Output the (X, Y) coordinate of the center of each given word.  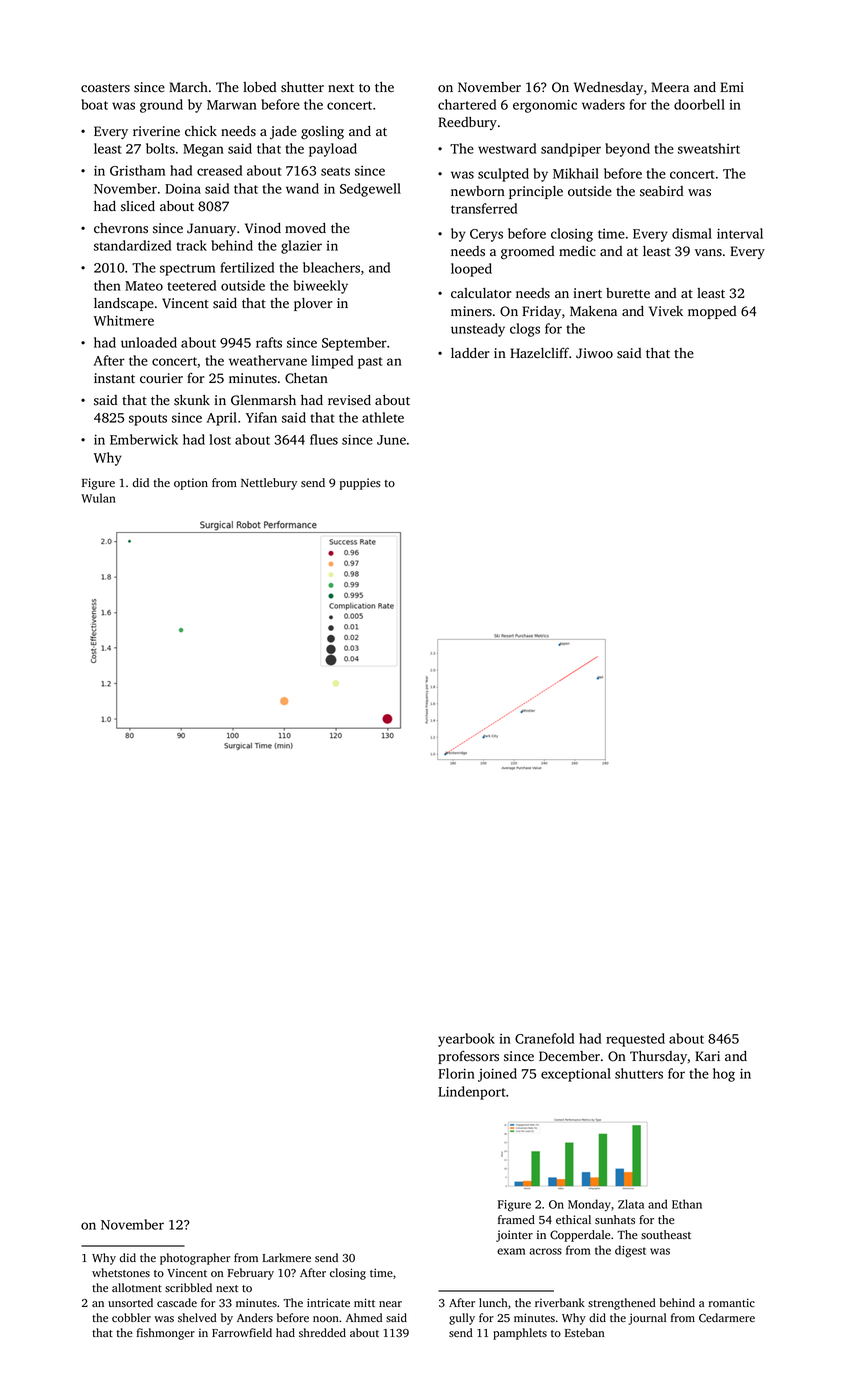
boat (94, 104)
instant (114, 378)
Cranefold (544, 1038)
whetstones (121, 1272)
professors (468, 1057)
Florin (456, 1073)
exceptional (576, 1075)
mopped (712, 312)
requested (635, 1040)
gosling (322, 133)
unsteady (478, 330)
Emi (732, 87)
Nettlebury (269, 484)
